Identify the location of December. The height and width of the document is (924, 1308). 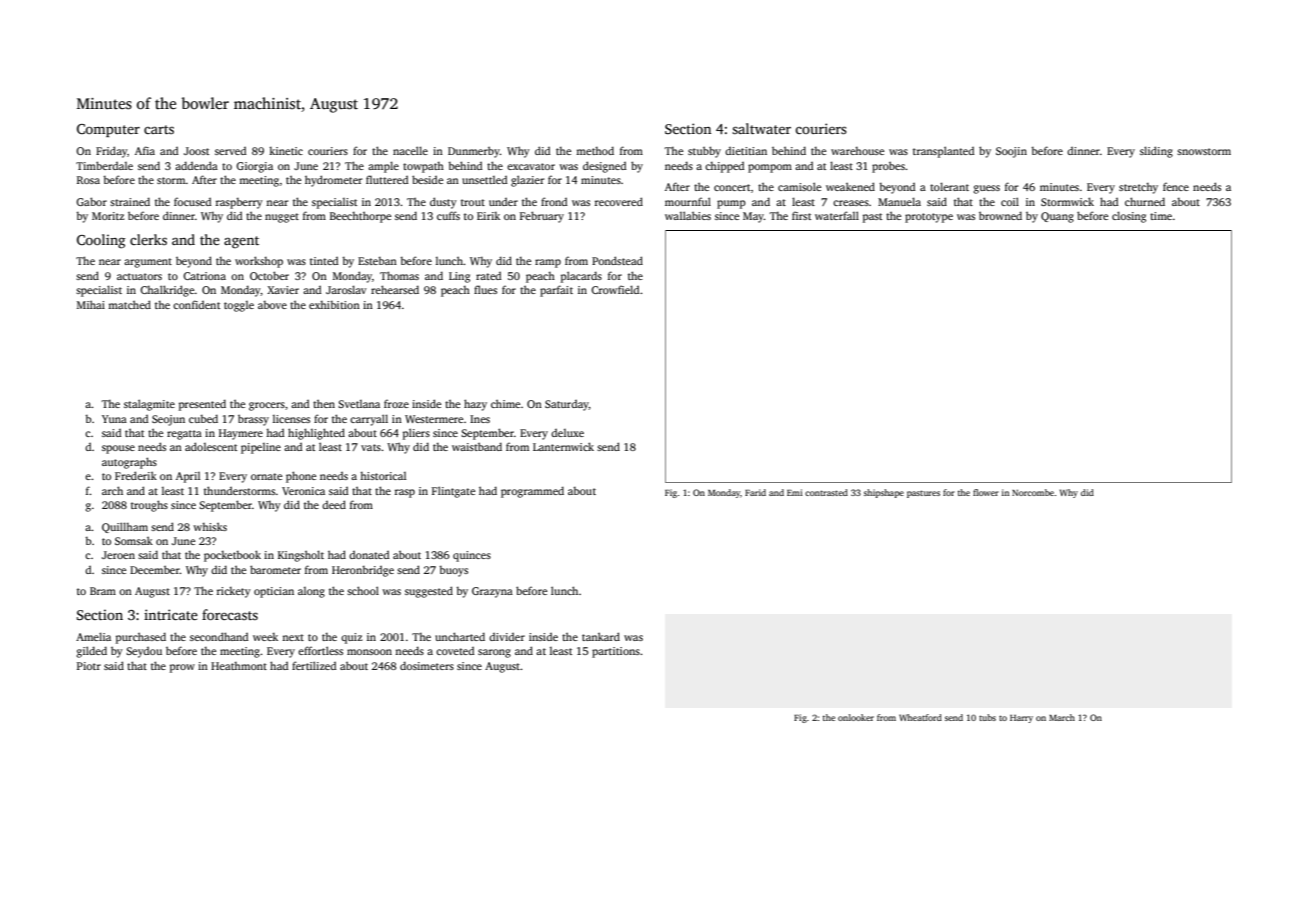
(155, 569).
